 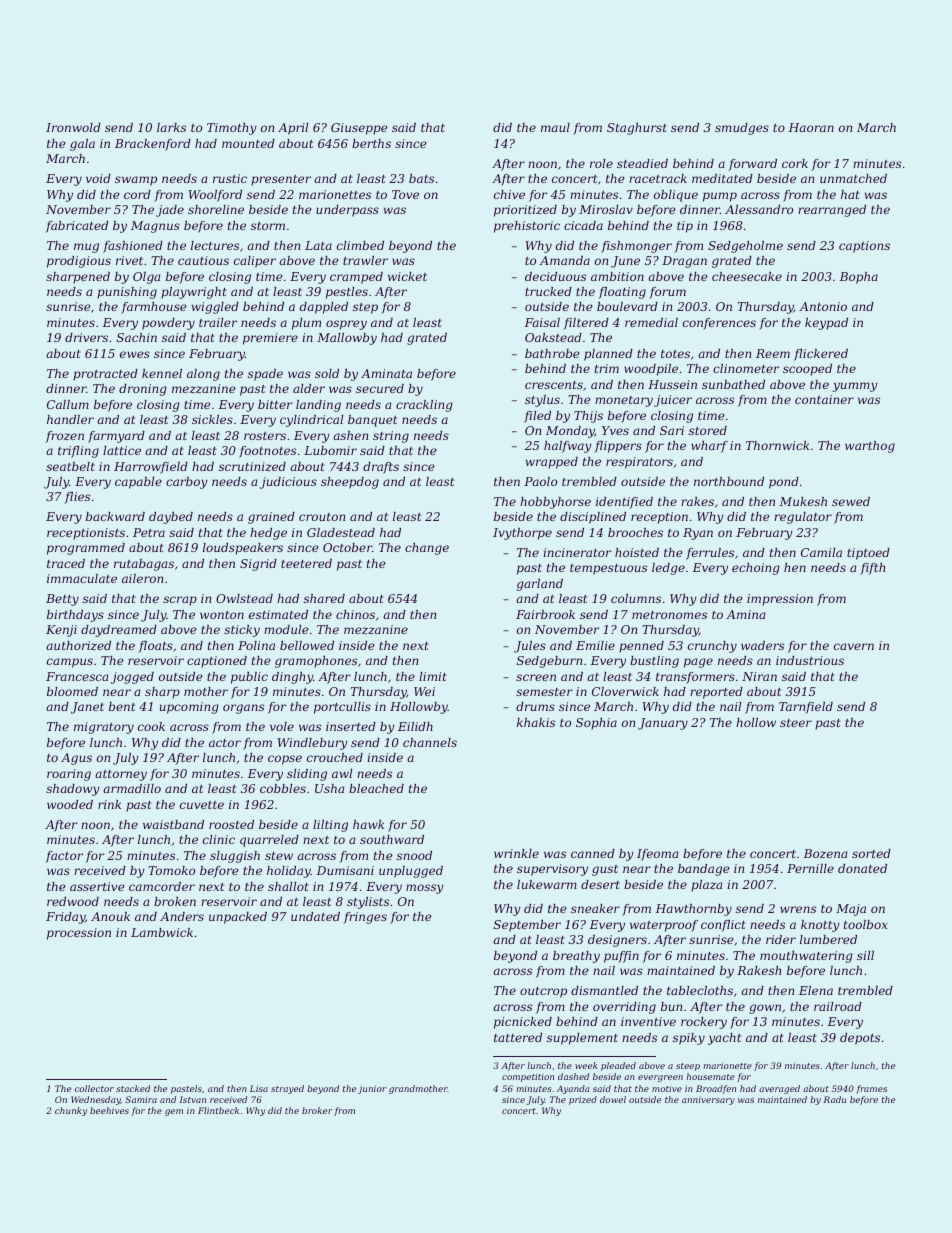 What do you see at coordinates (73, 127) in the screenshot?
I see `Ironwold` at bounding box center [73, 127].
